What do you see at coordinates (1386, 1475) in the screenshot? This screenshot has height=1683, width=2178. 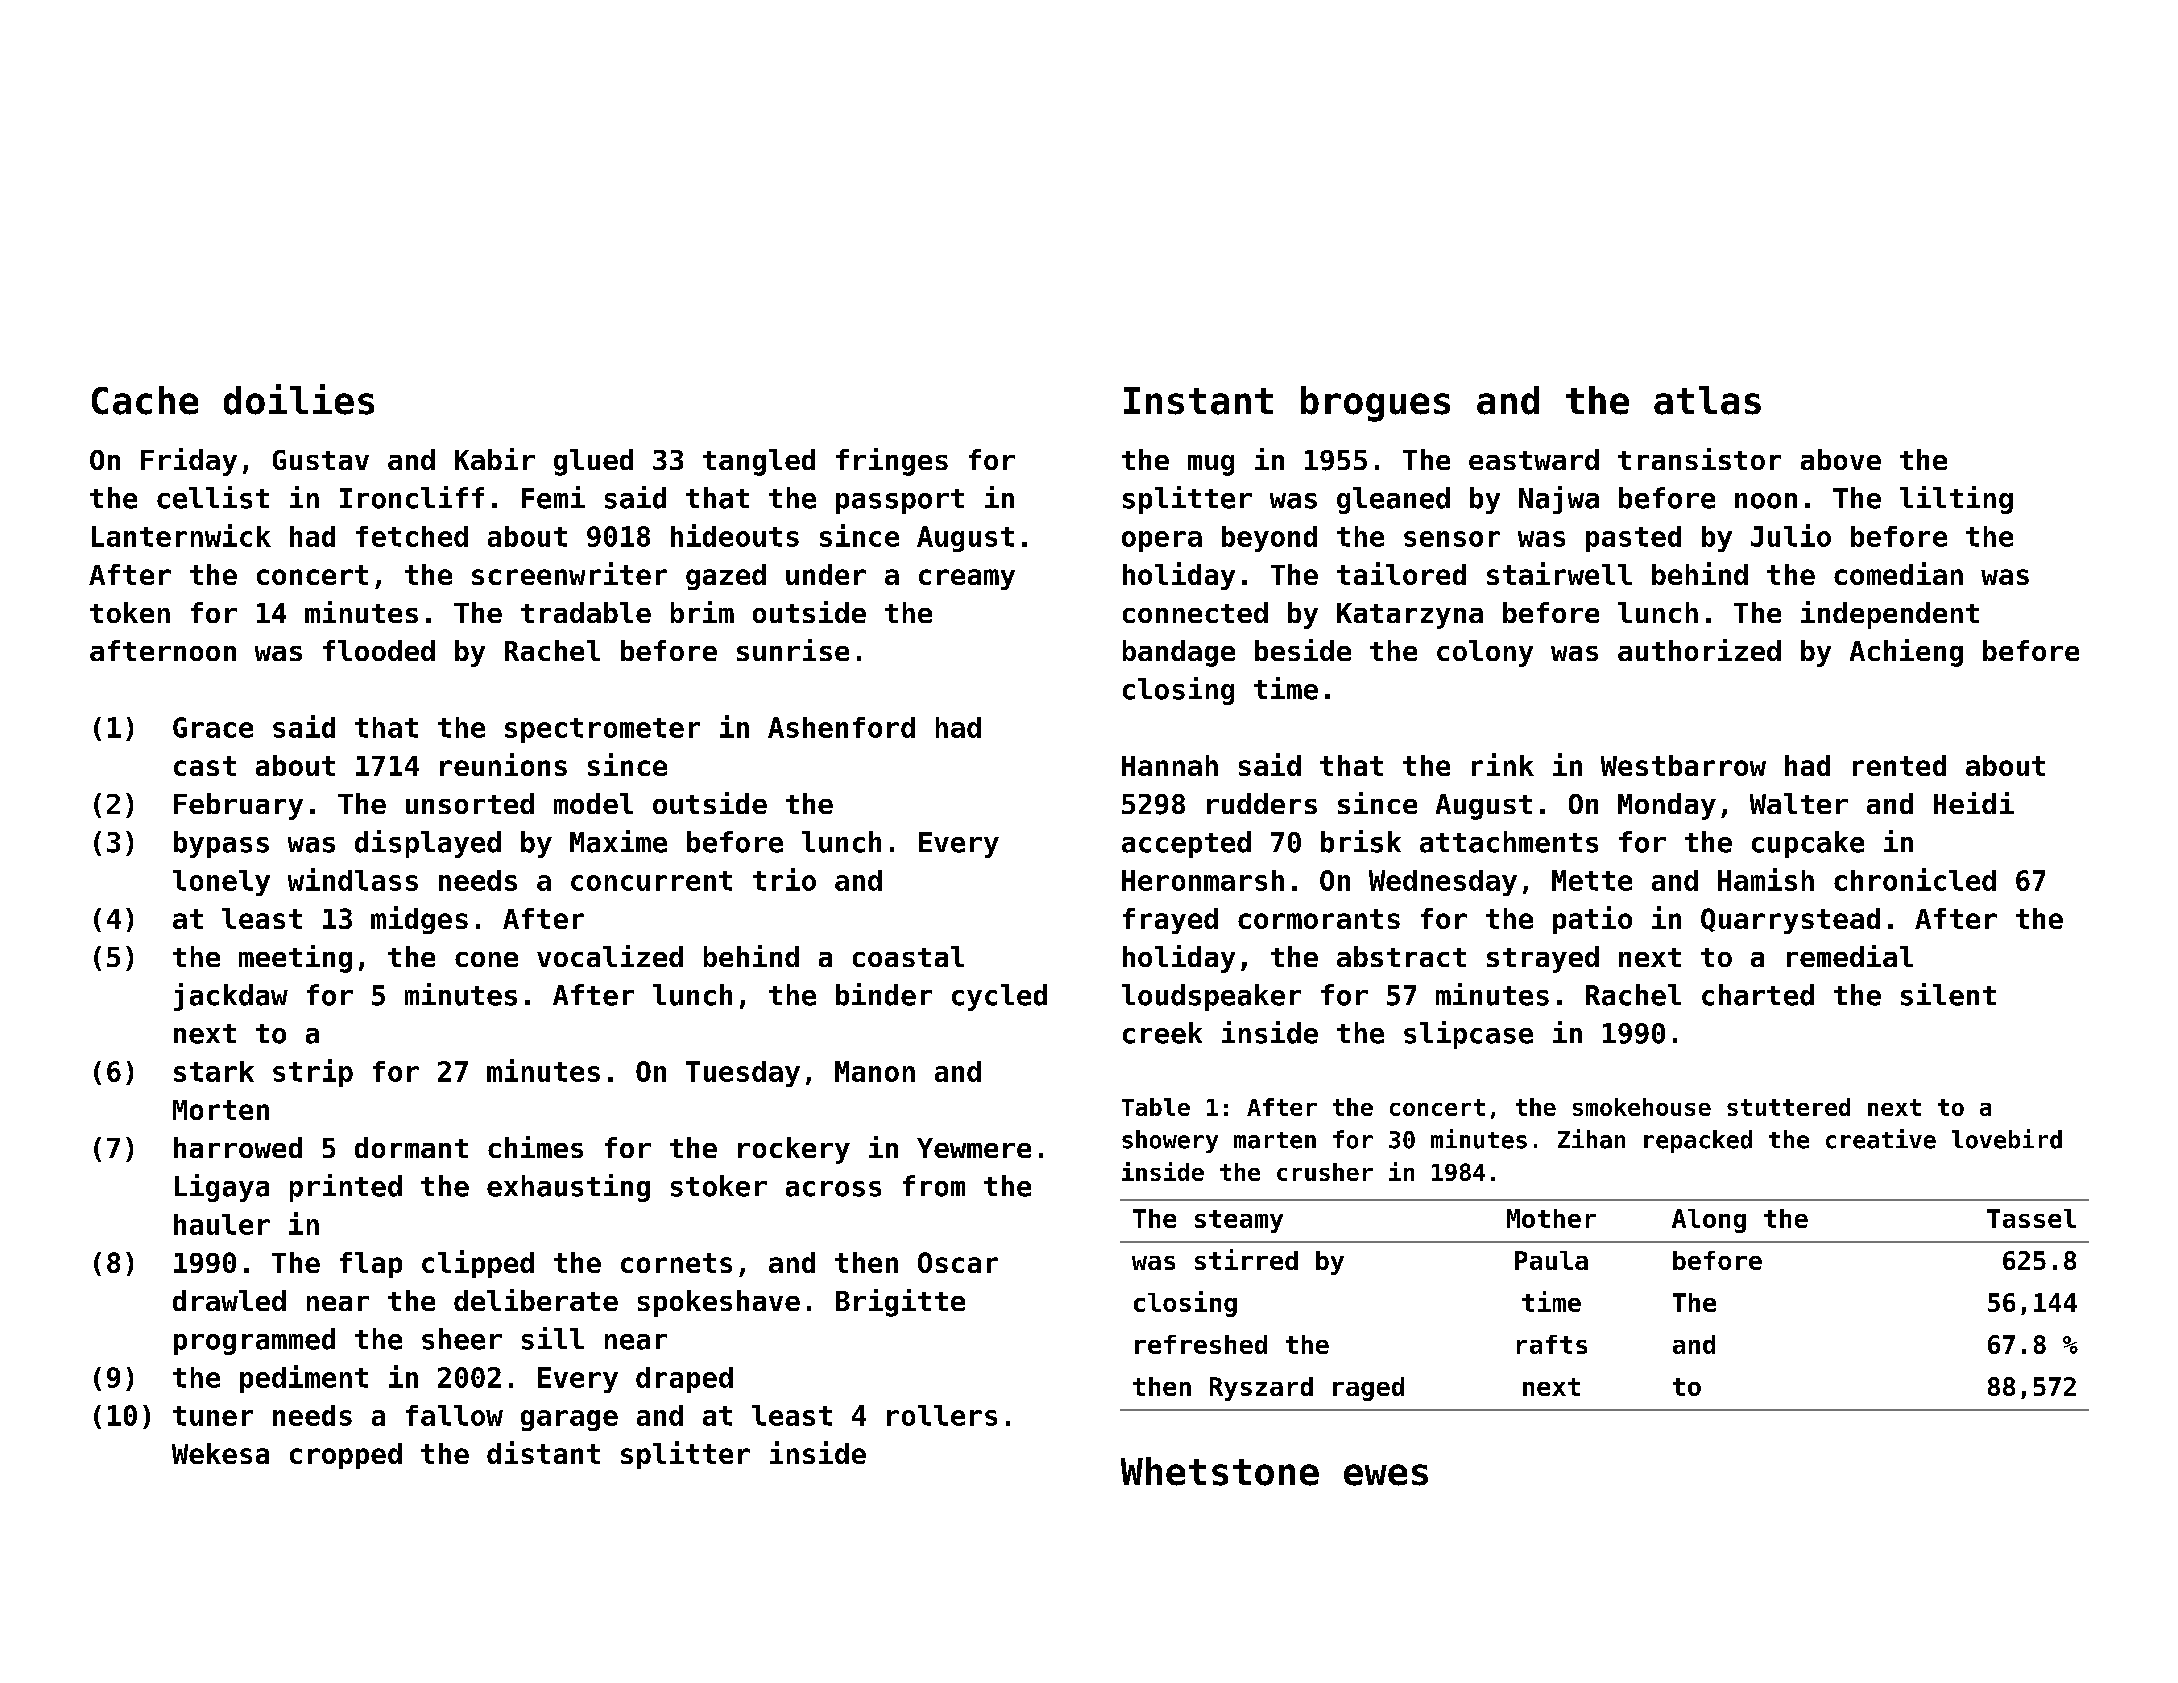 I see `ewes` at bounding box center [1386, 1475].
